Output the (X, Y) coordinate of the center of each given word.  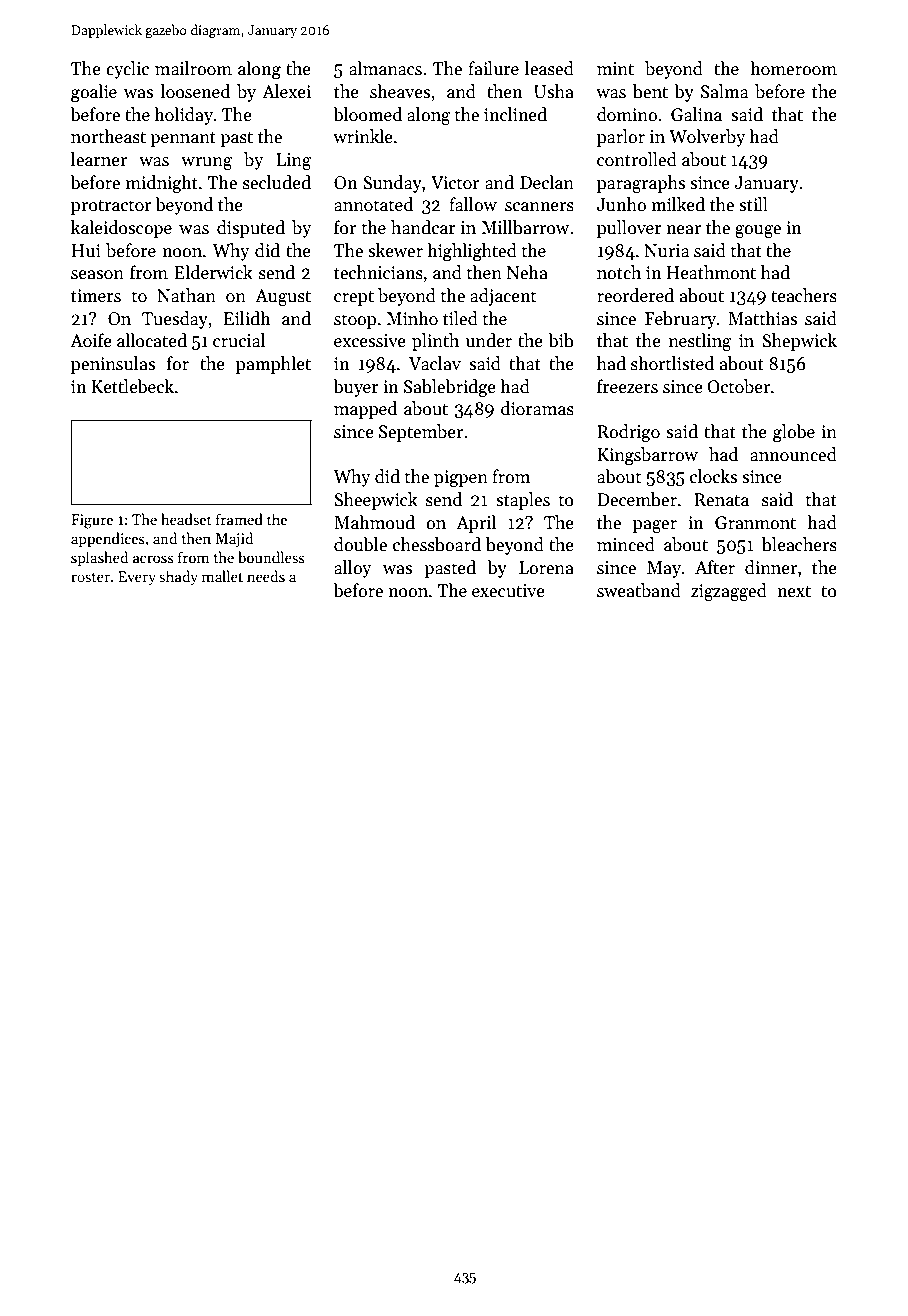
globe (794, 433)
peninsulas (113, 365)
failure (493, 68)
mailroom (193, 68)
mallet (222, 576)
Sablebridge (450, 388)
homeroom (793, 68)
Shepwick (799, 342)
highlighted (472, 252)
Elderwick (213, 272)
